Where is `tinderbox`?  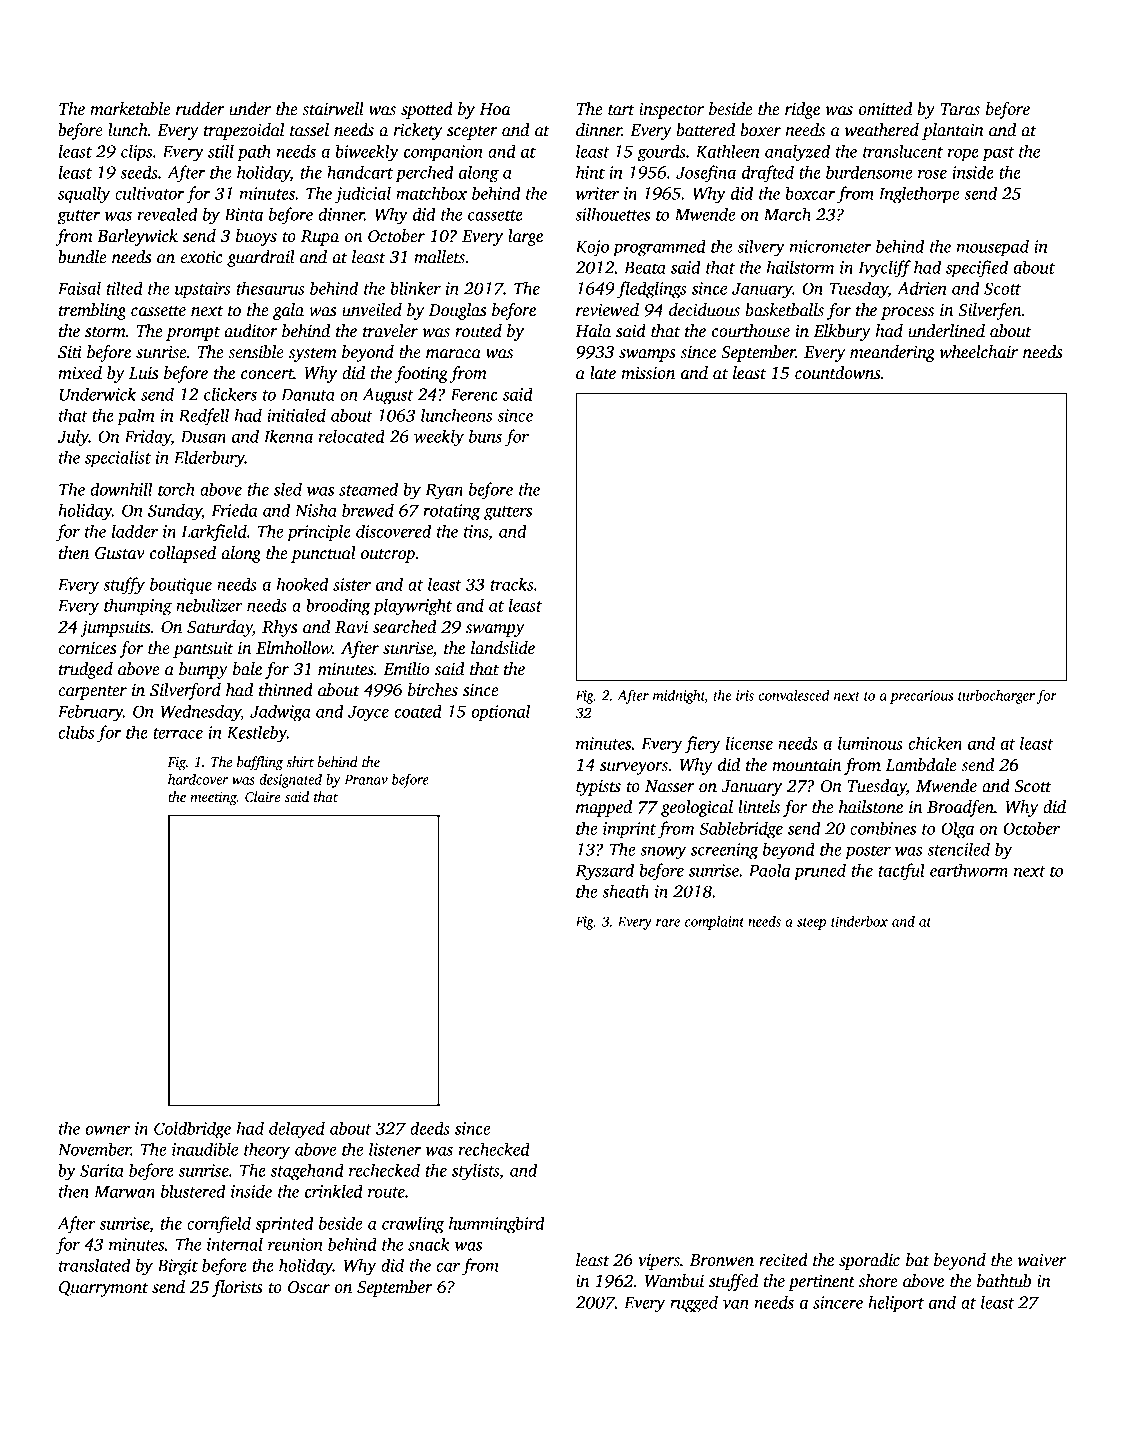
tinderbox is located at coordinates (859, 921).
